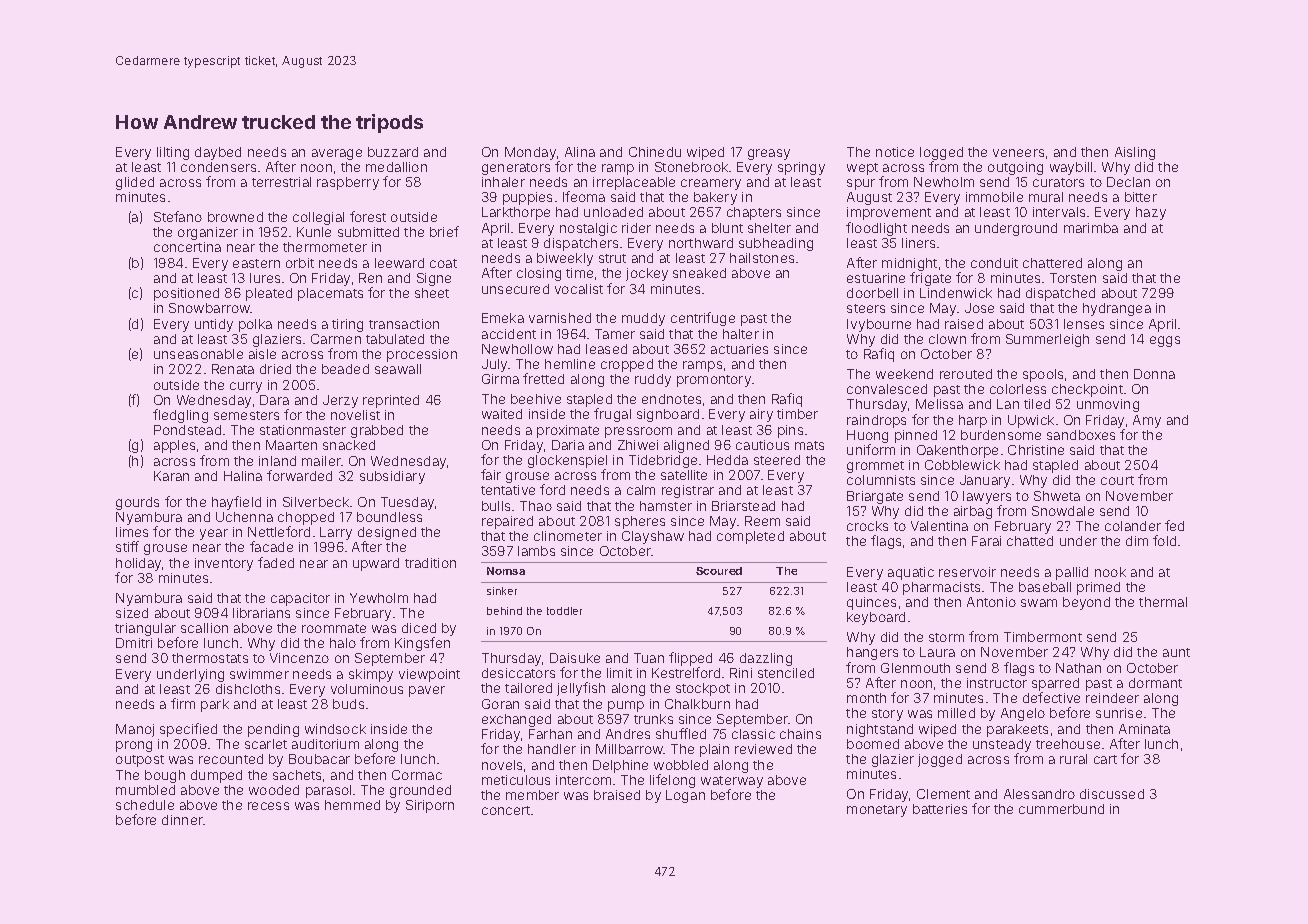 The width and height of the image is (1308, 924). Describe the element at coordinates (291, 445) in the image. I see `Maarten` at that location.
